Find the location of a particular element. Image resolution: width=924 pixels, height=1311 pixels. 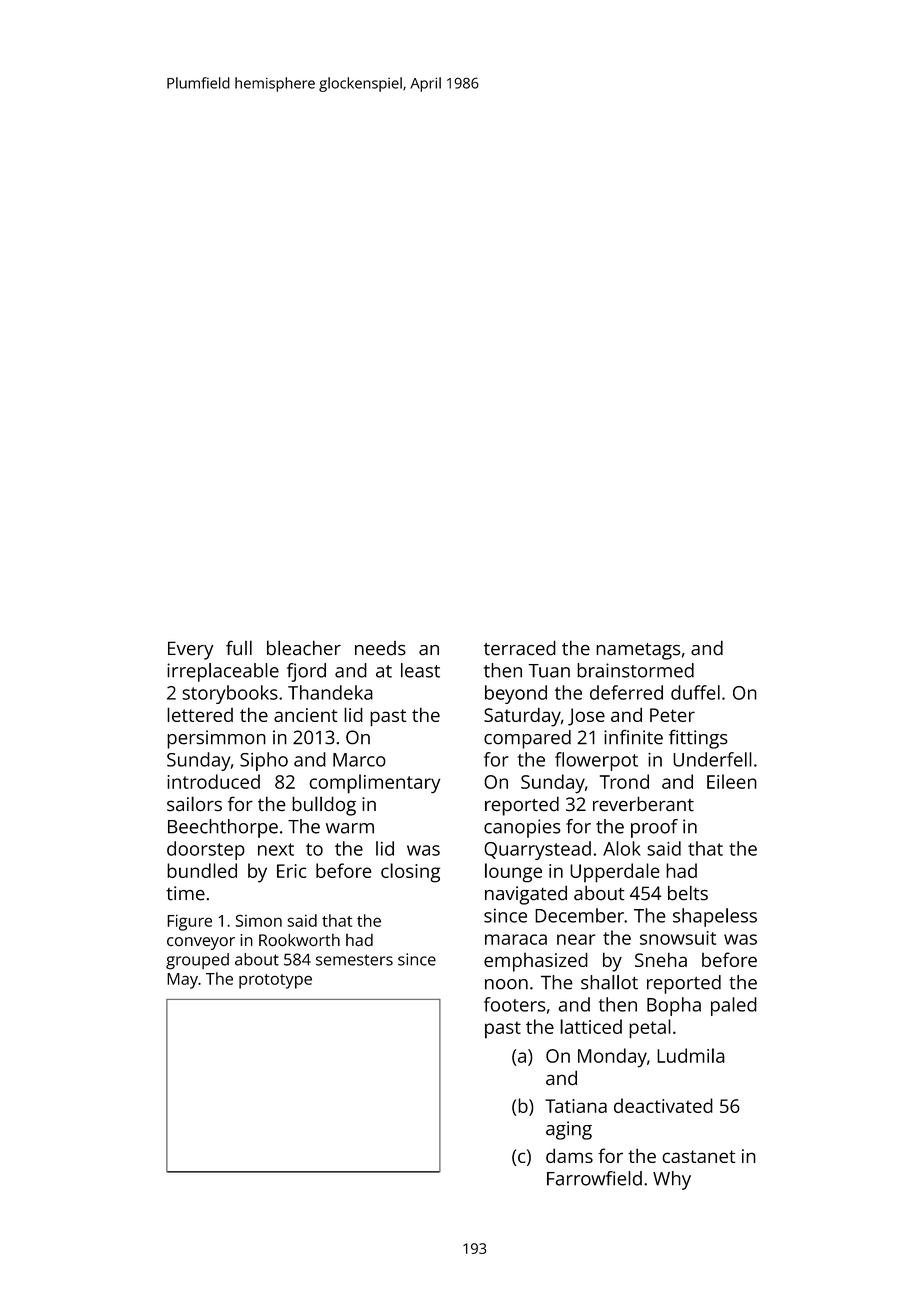

terraced is located at coordinates (520, 648).
